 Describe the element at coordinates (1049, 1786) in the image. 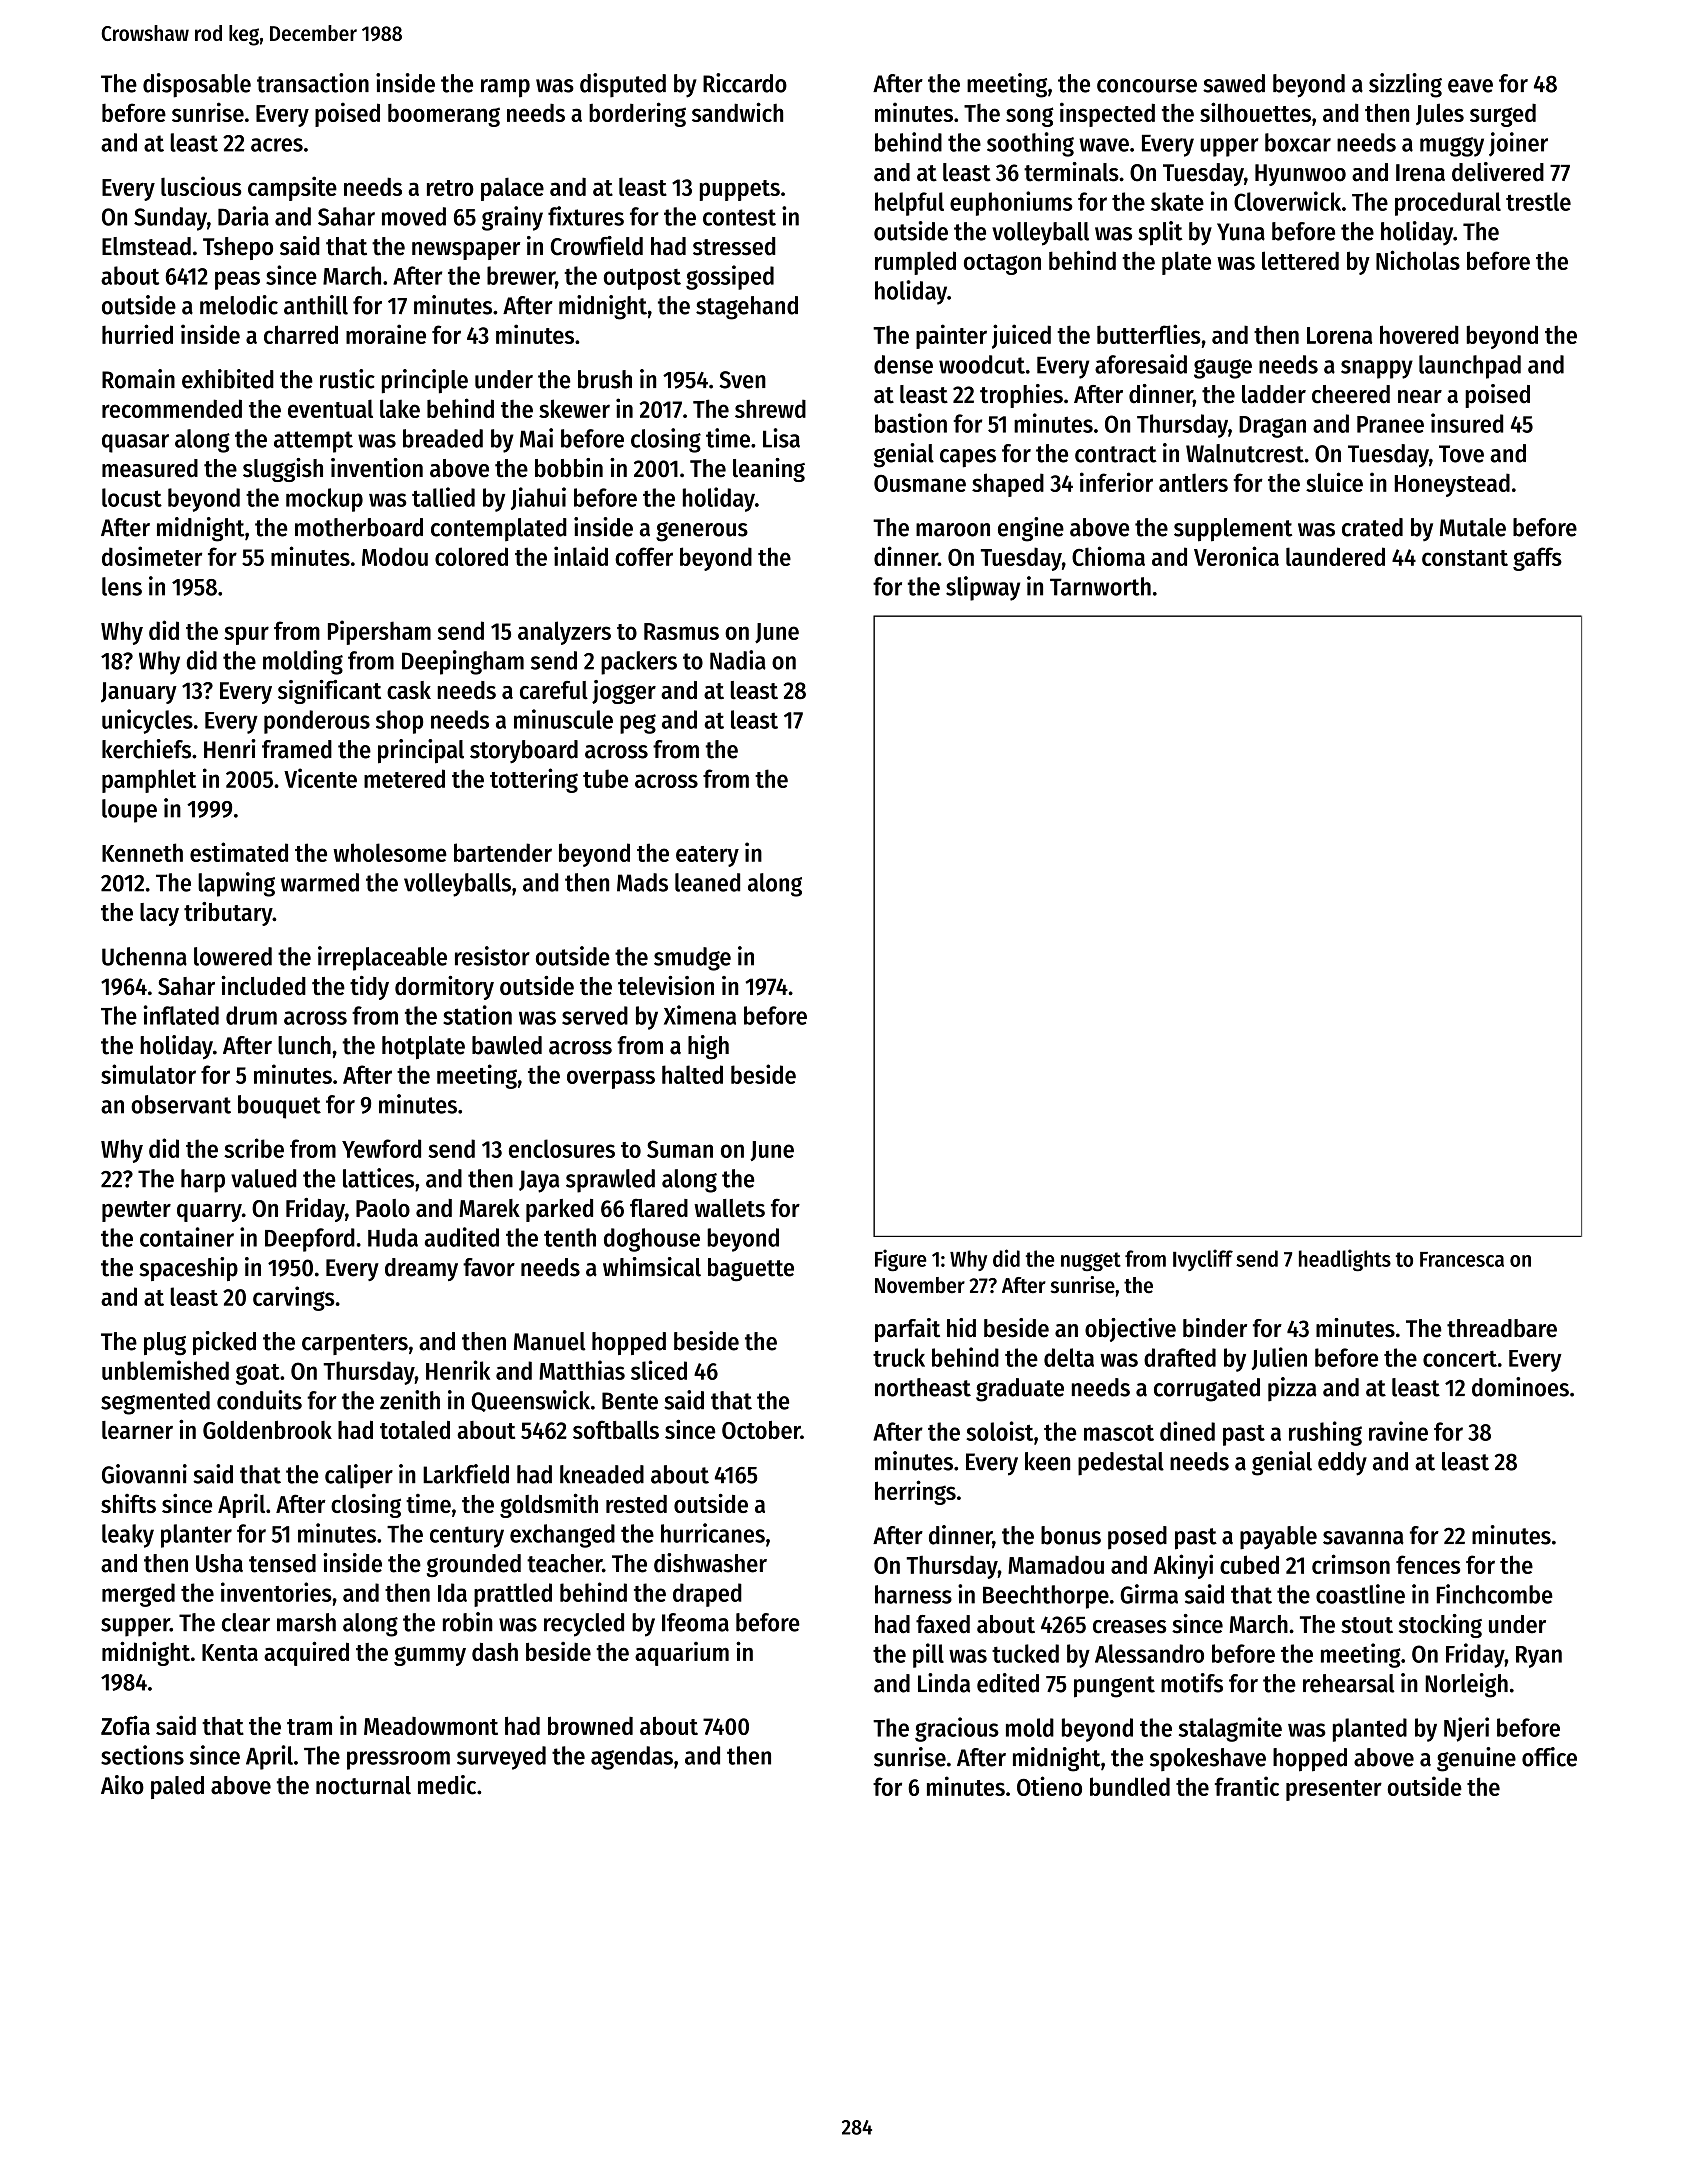

I see `Otieno` at that location.
